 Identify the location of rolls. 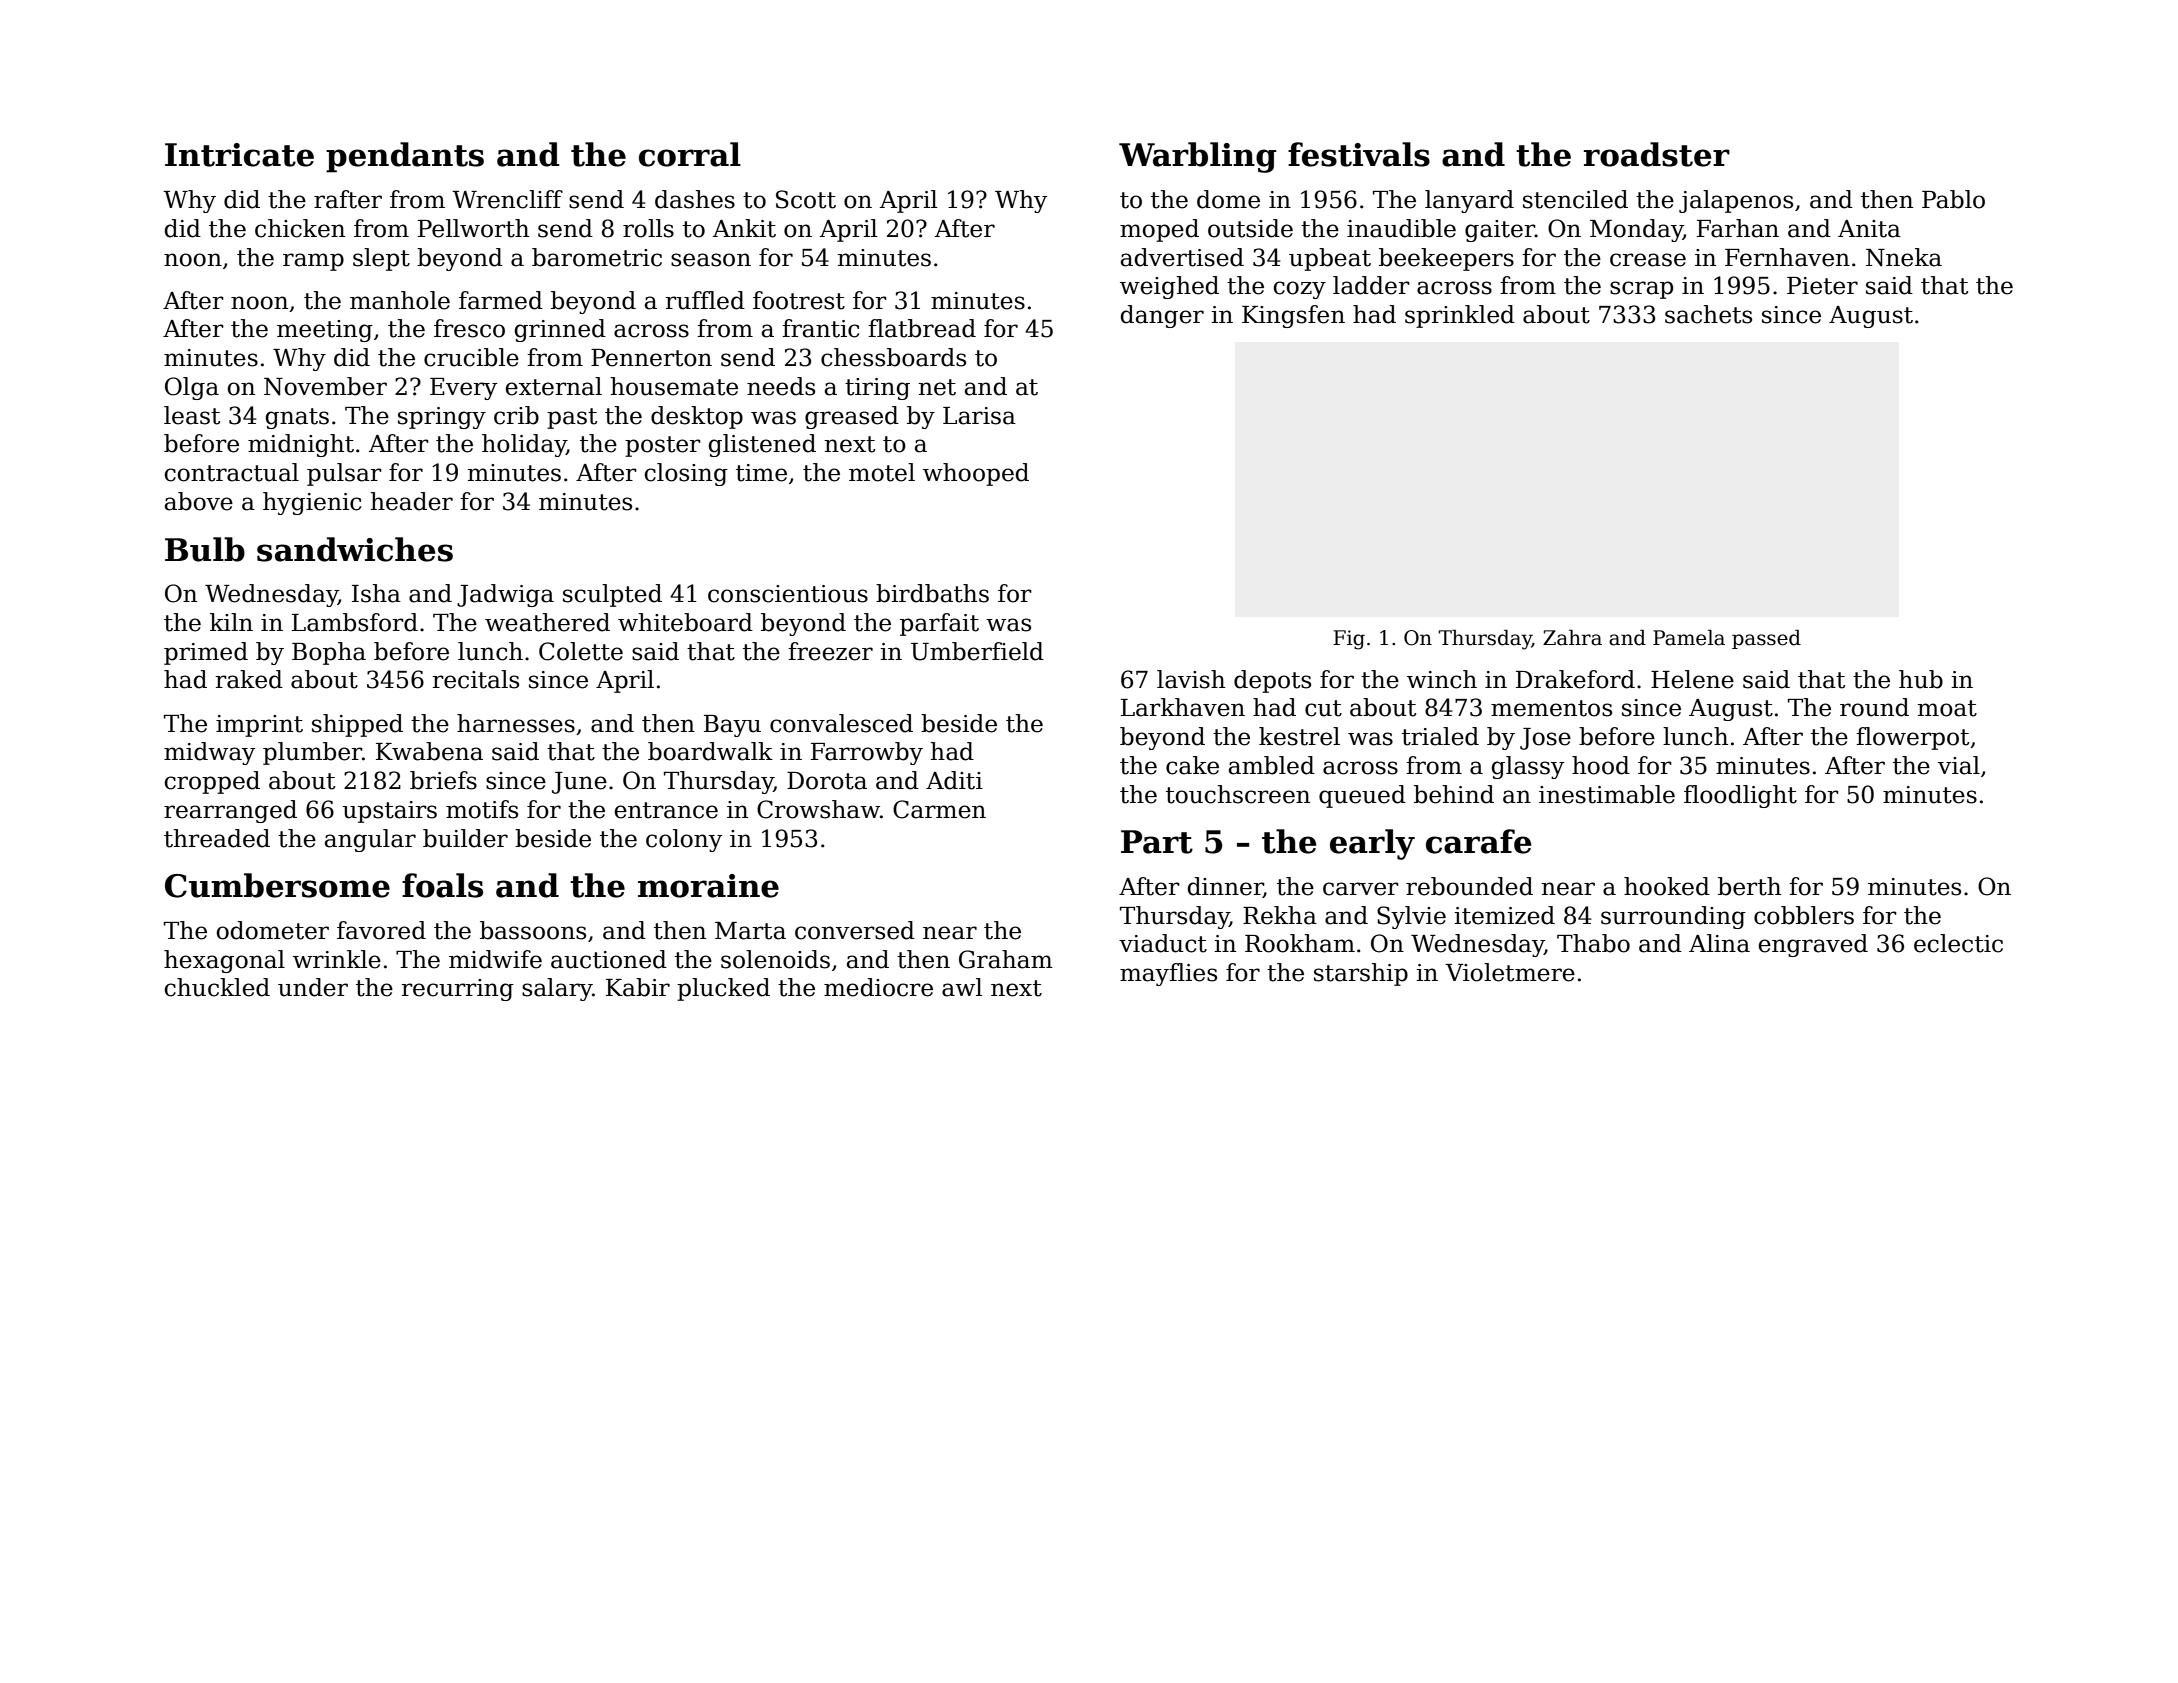
(648, 228).
